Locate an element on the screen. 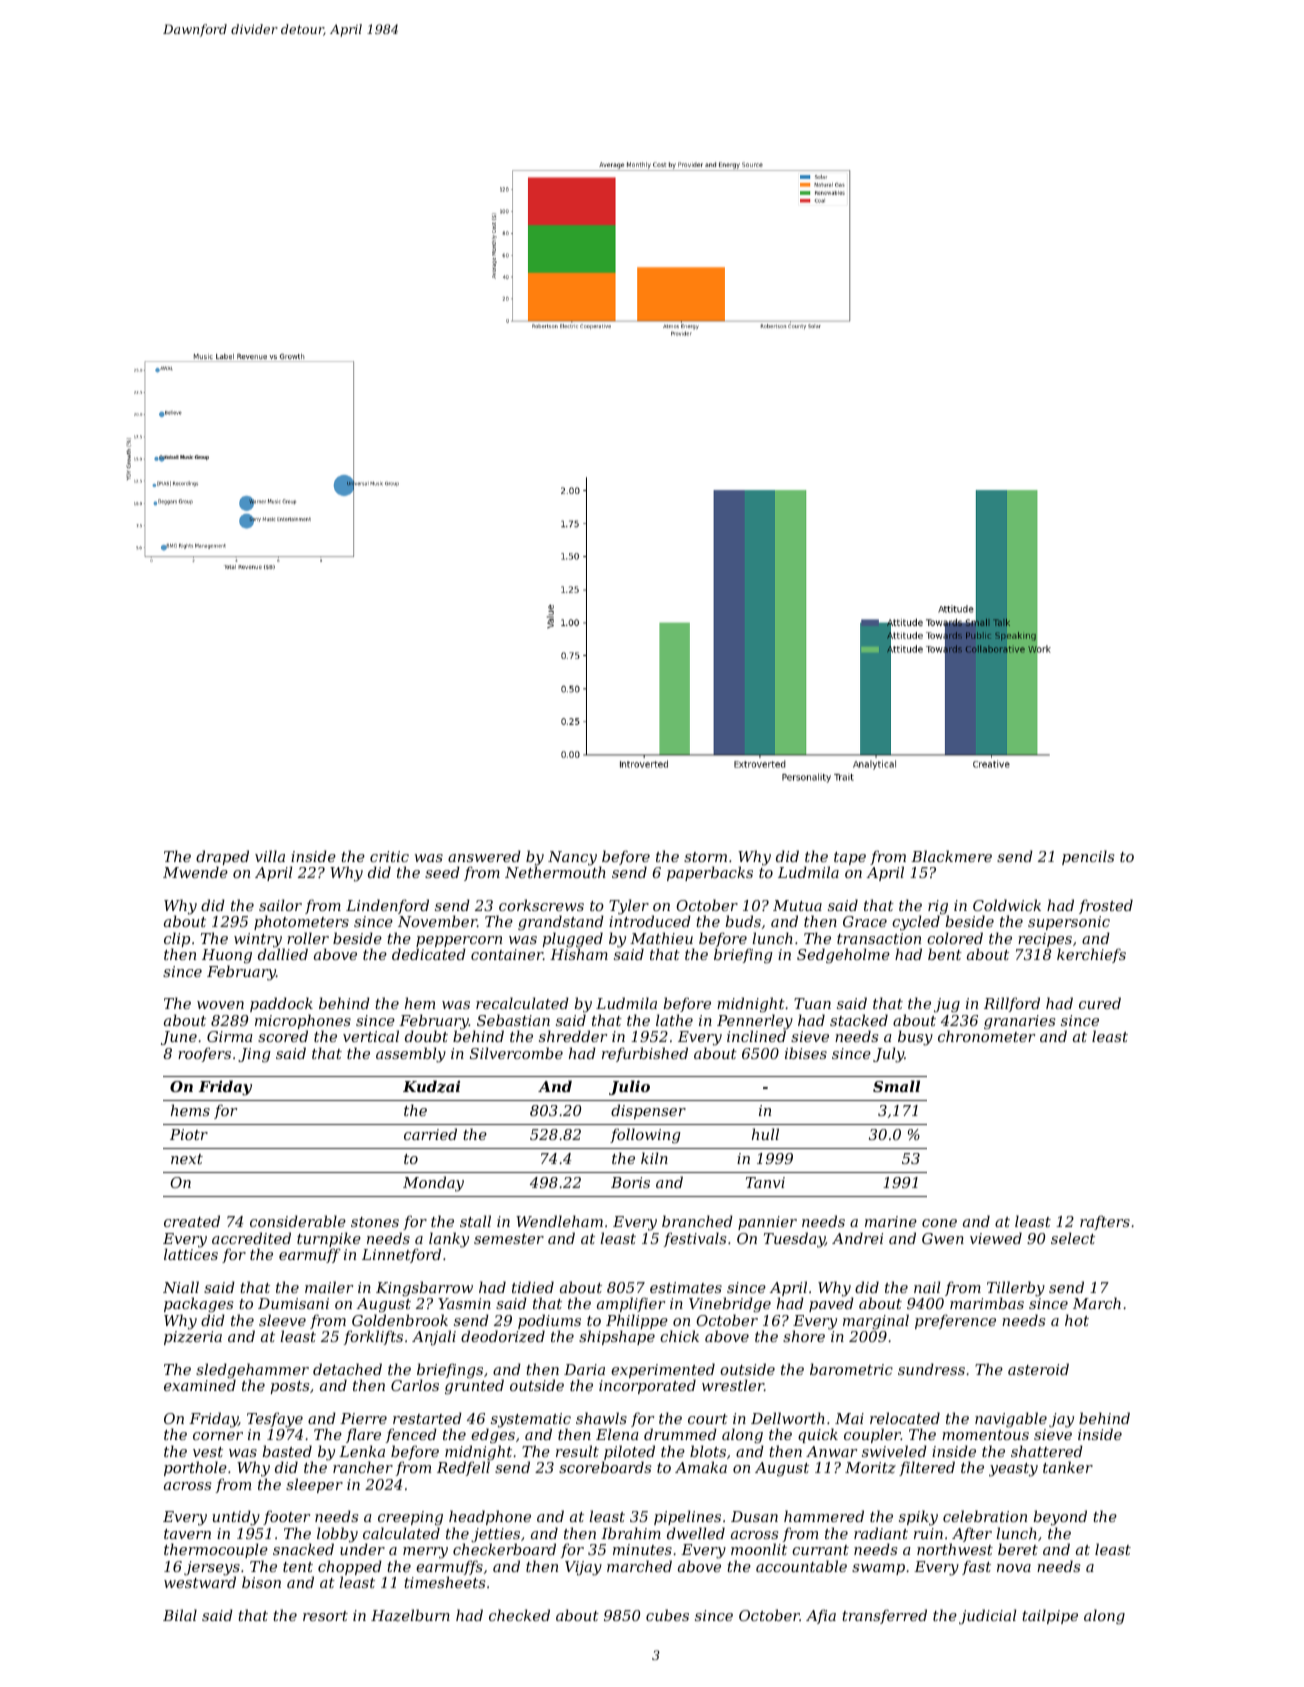 Image resolution: width=1304 pixels, height=1687 pixels. plugged is located at coordinates (573, 940).
